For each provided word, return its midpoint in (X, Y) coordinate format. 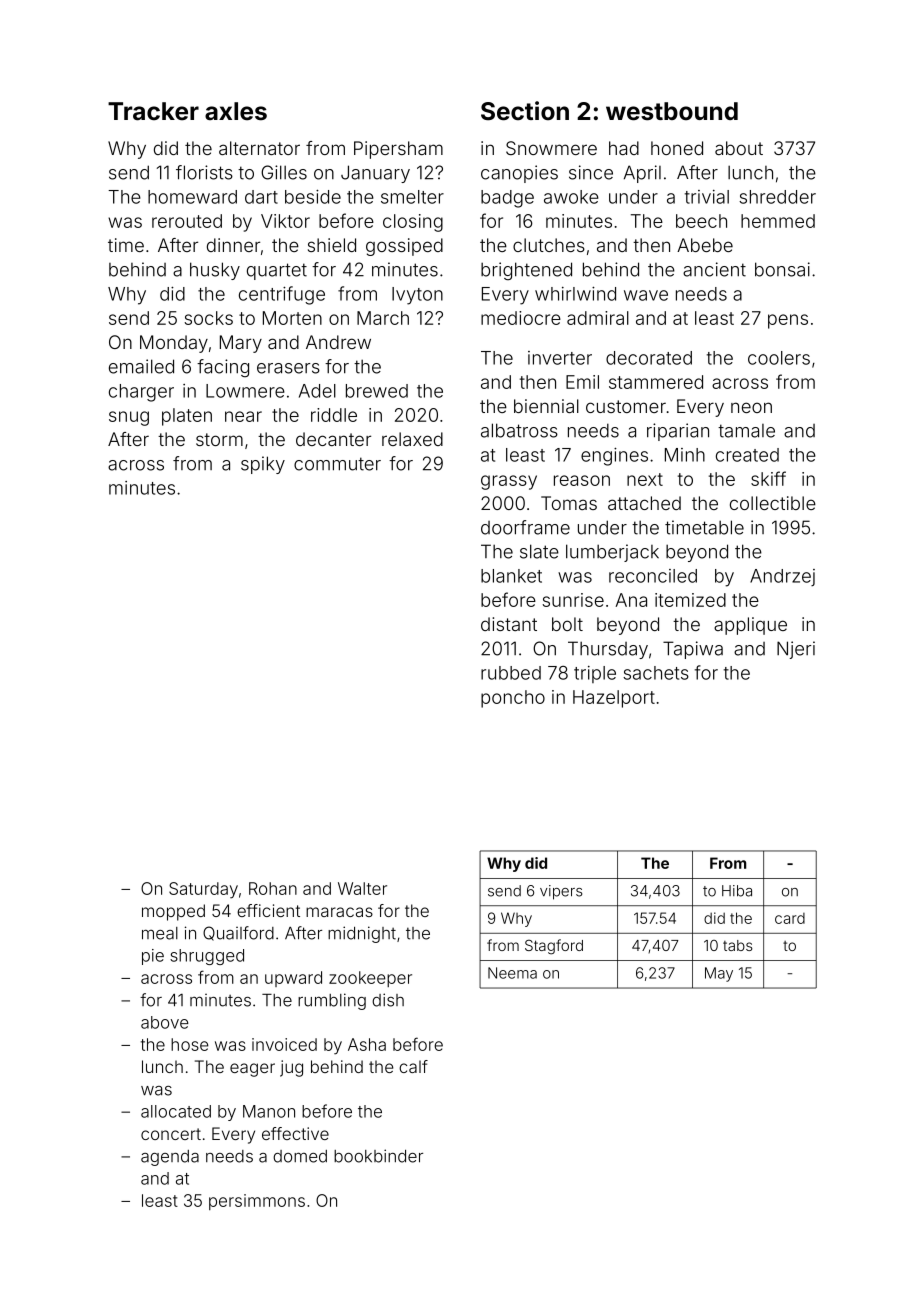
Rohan (273, 888)
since (591, 172)
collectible (773, 503)
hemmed (778, 221)
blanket (511, 576)
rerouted (187, 221)
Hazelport (614, 699)
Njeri (796, 650)
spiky (263, 465)
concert (171, 1134)
